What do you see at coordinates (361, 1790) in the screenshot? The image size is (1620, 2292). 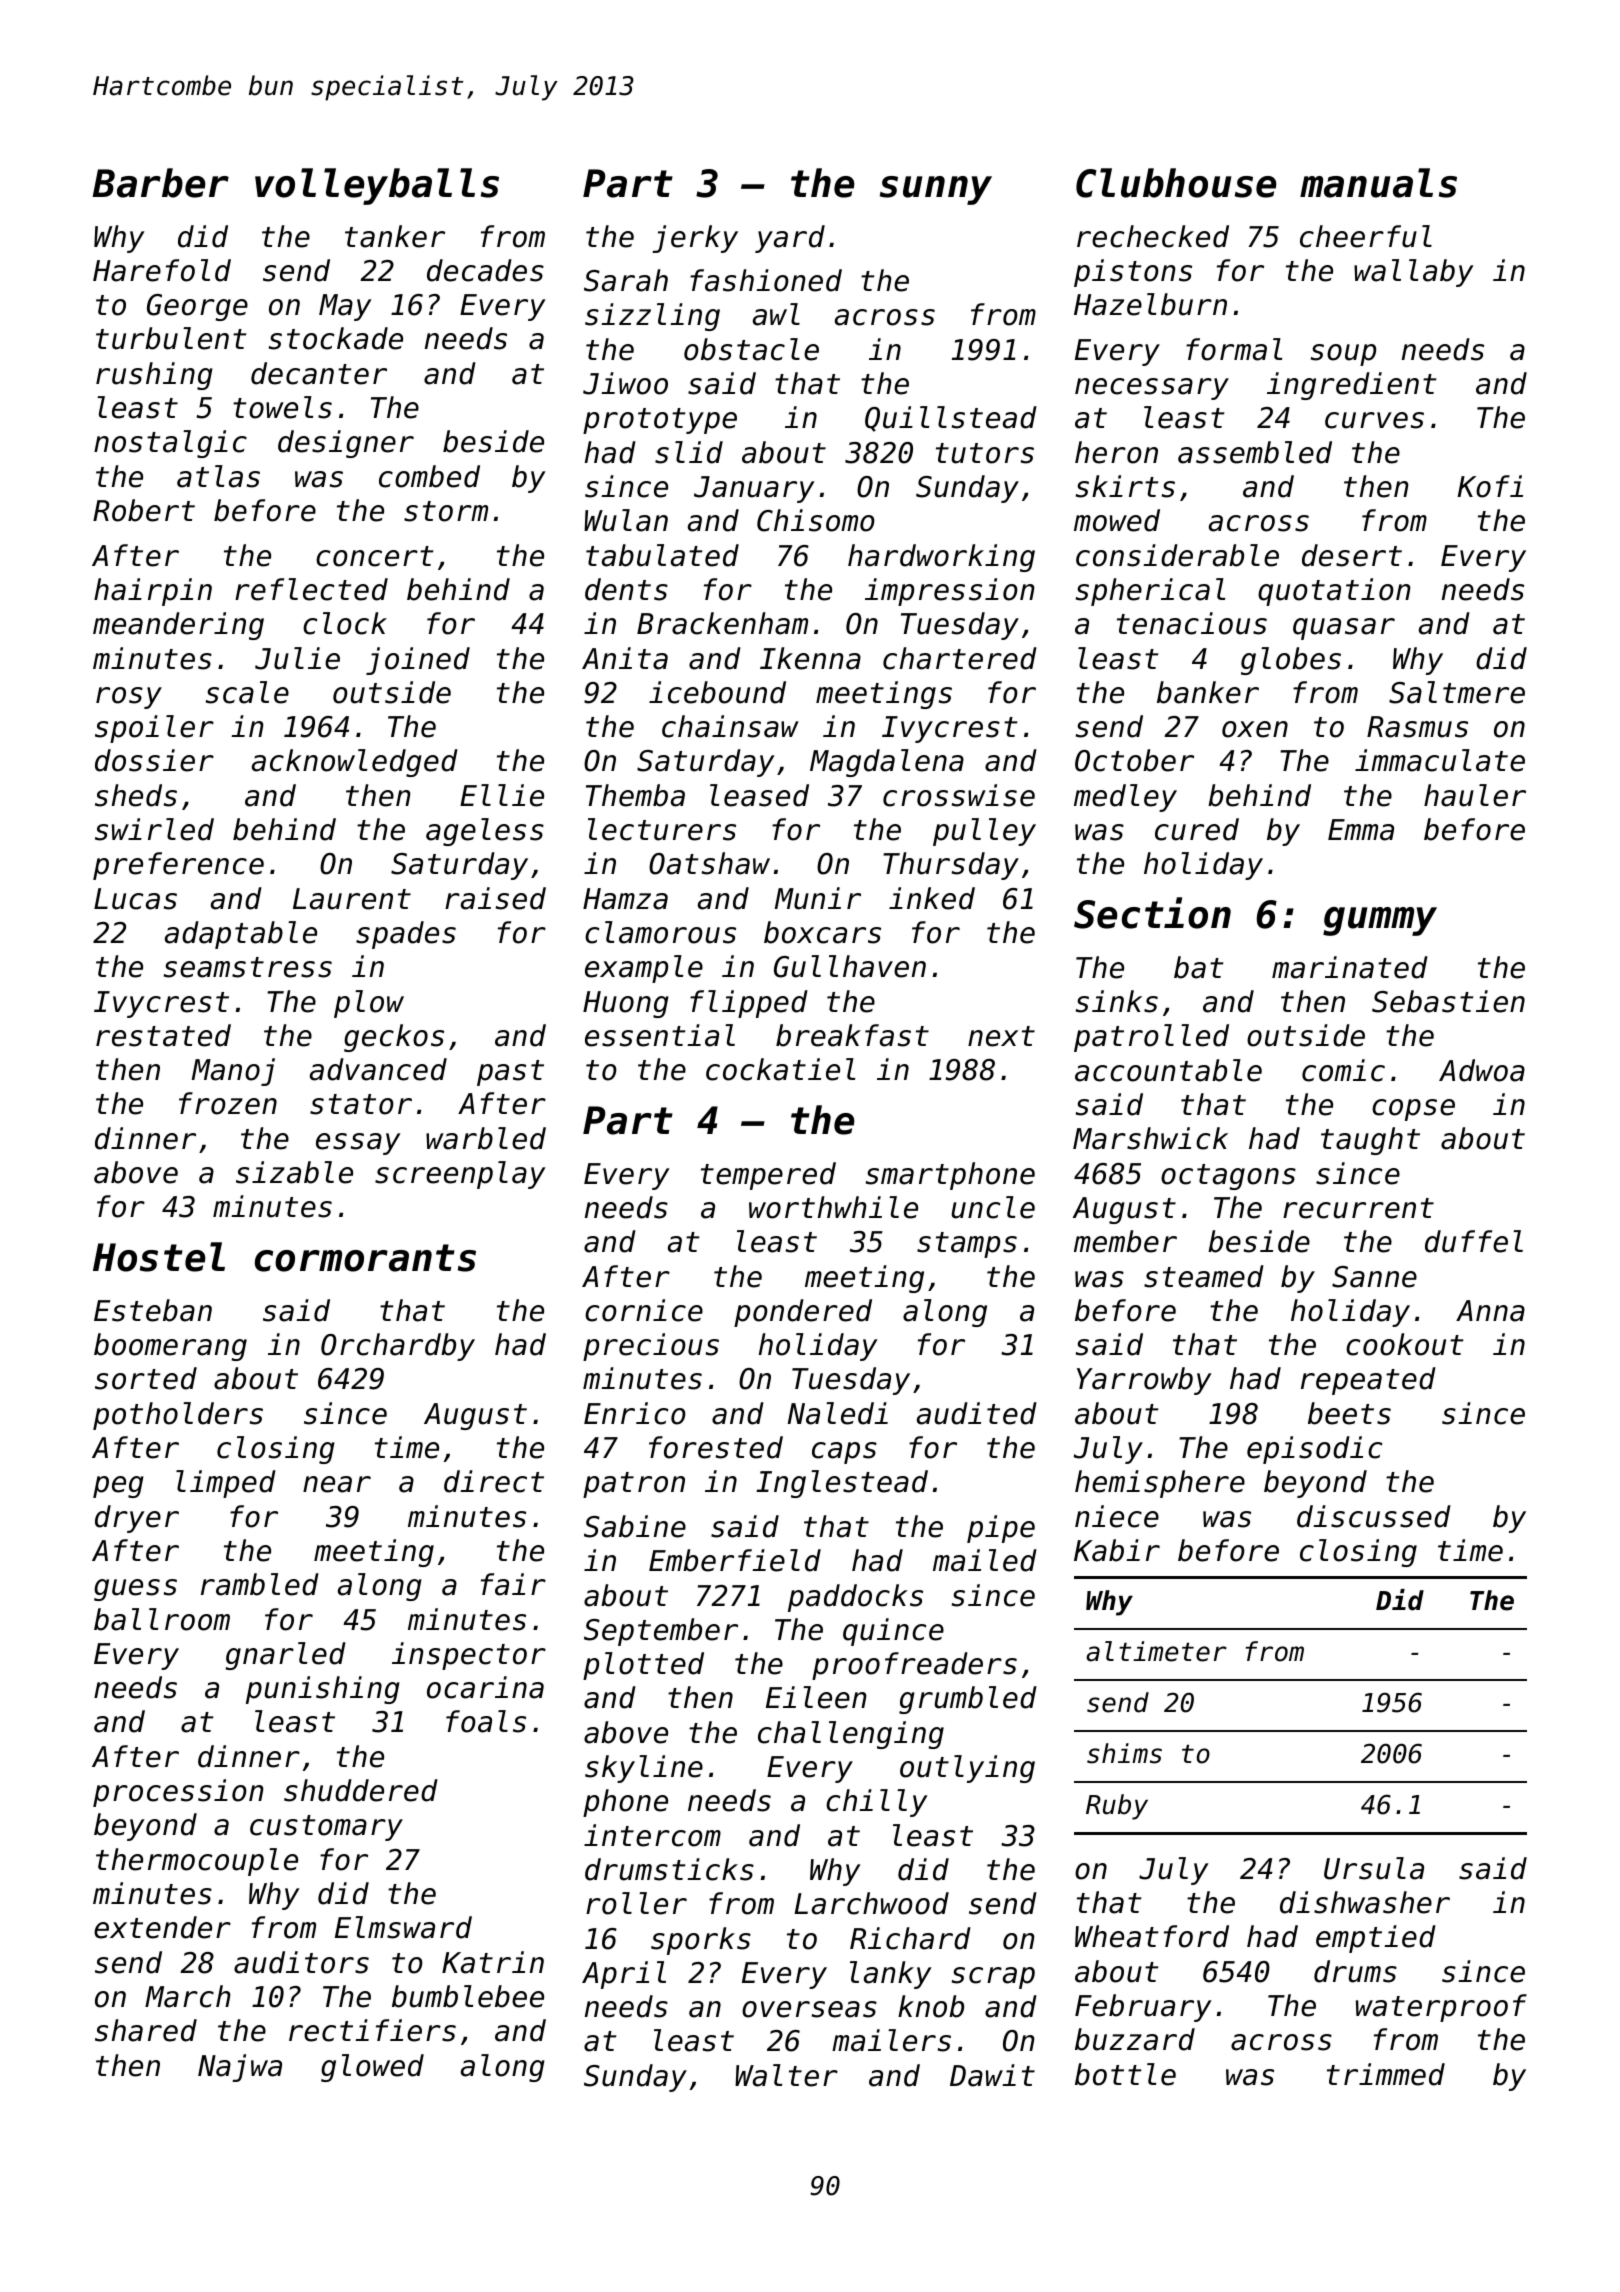 I see `shuddered` at bounding box center [361, 1790].
